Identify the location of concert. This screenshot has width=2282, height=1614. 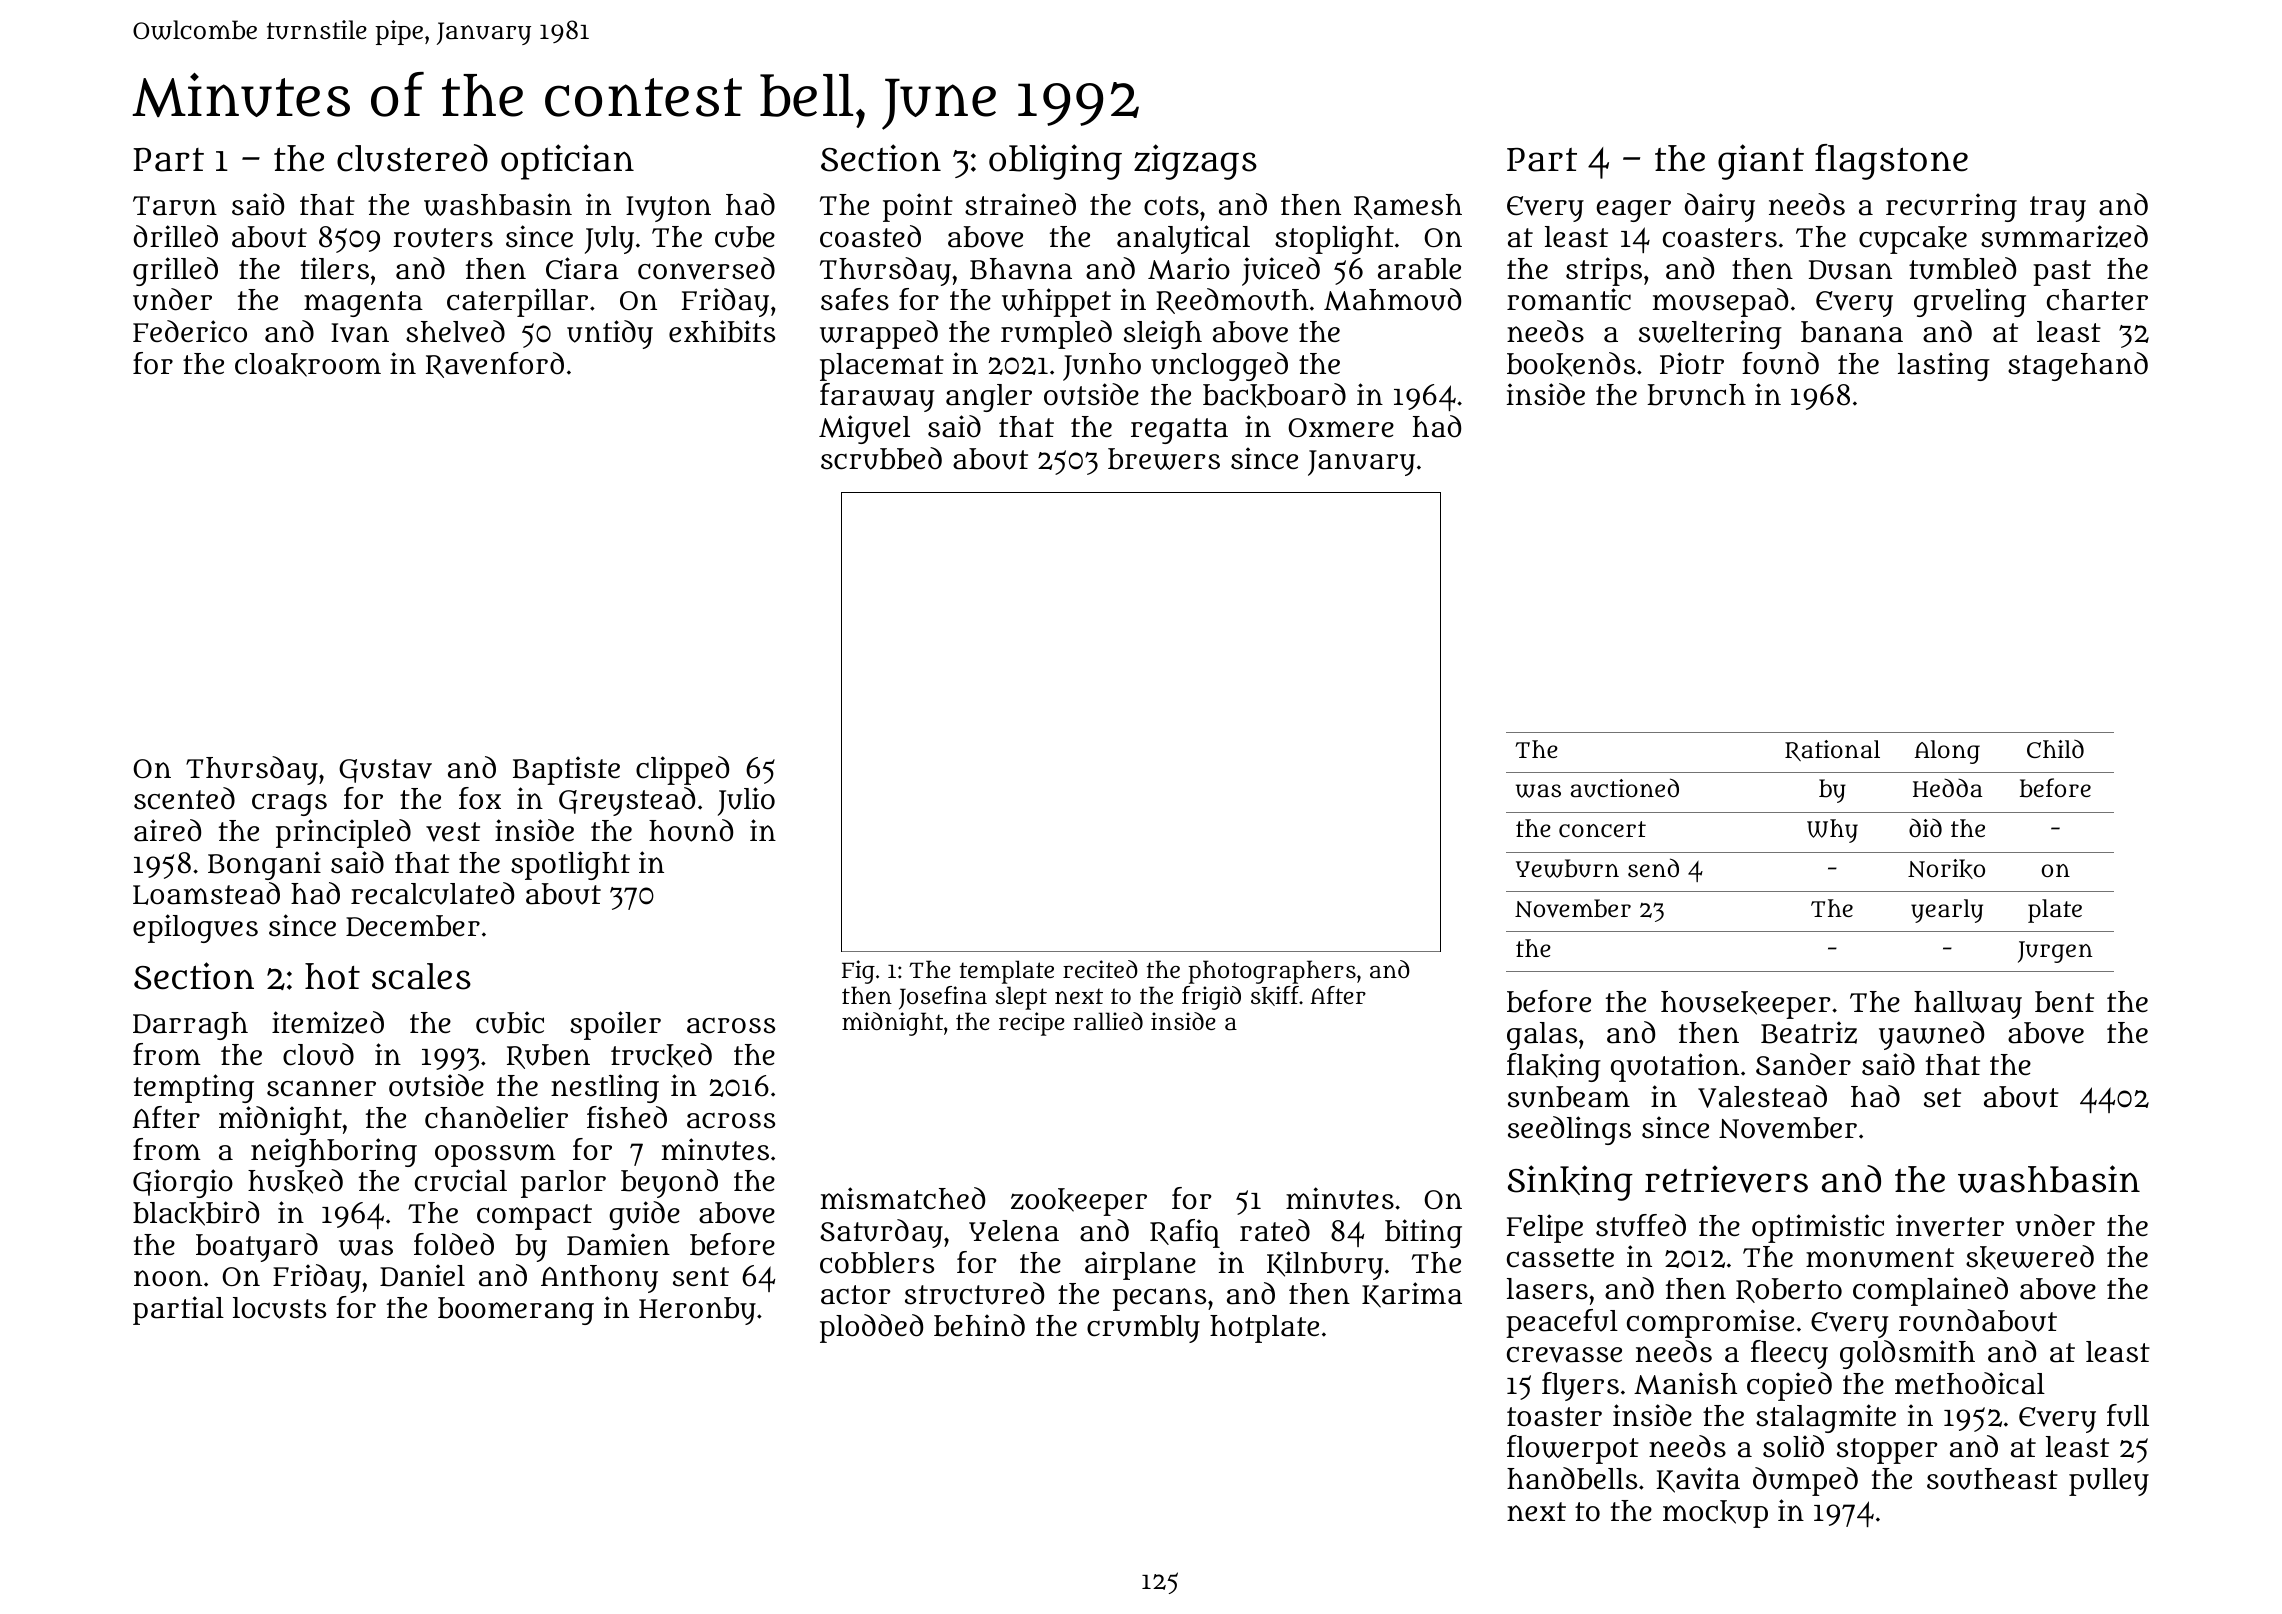
(1602, 829).
